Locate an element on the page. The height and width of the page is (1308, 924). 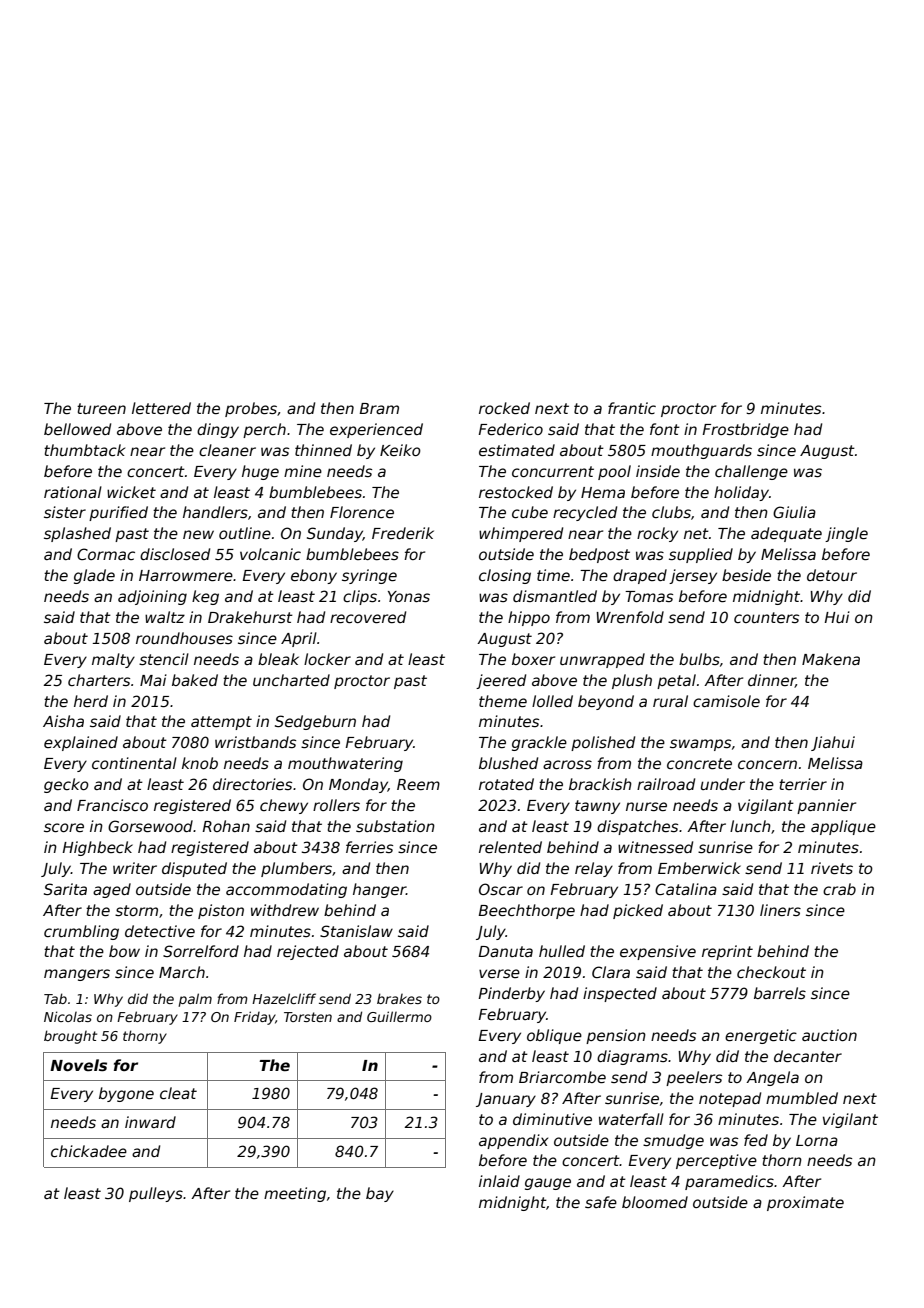
hippo is located at coordinates (529, 618).
